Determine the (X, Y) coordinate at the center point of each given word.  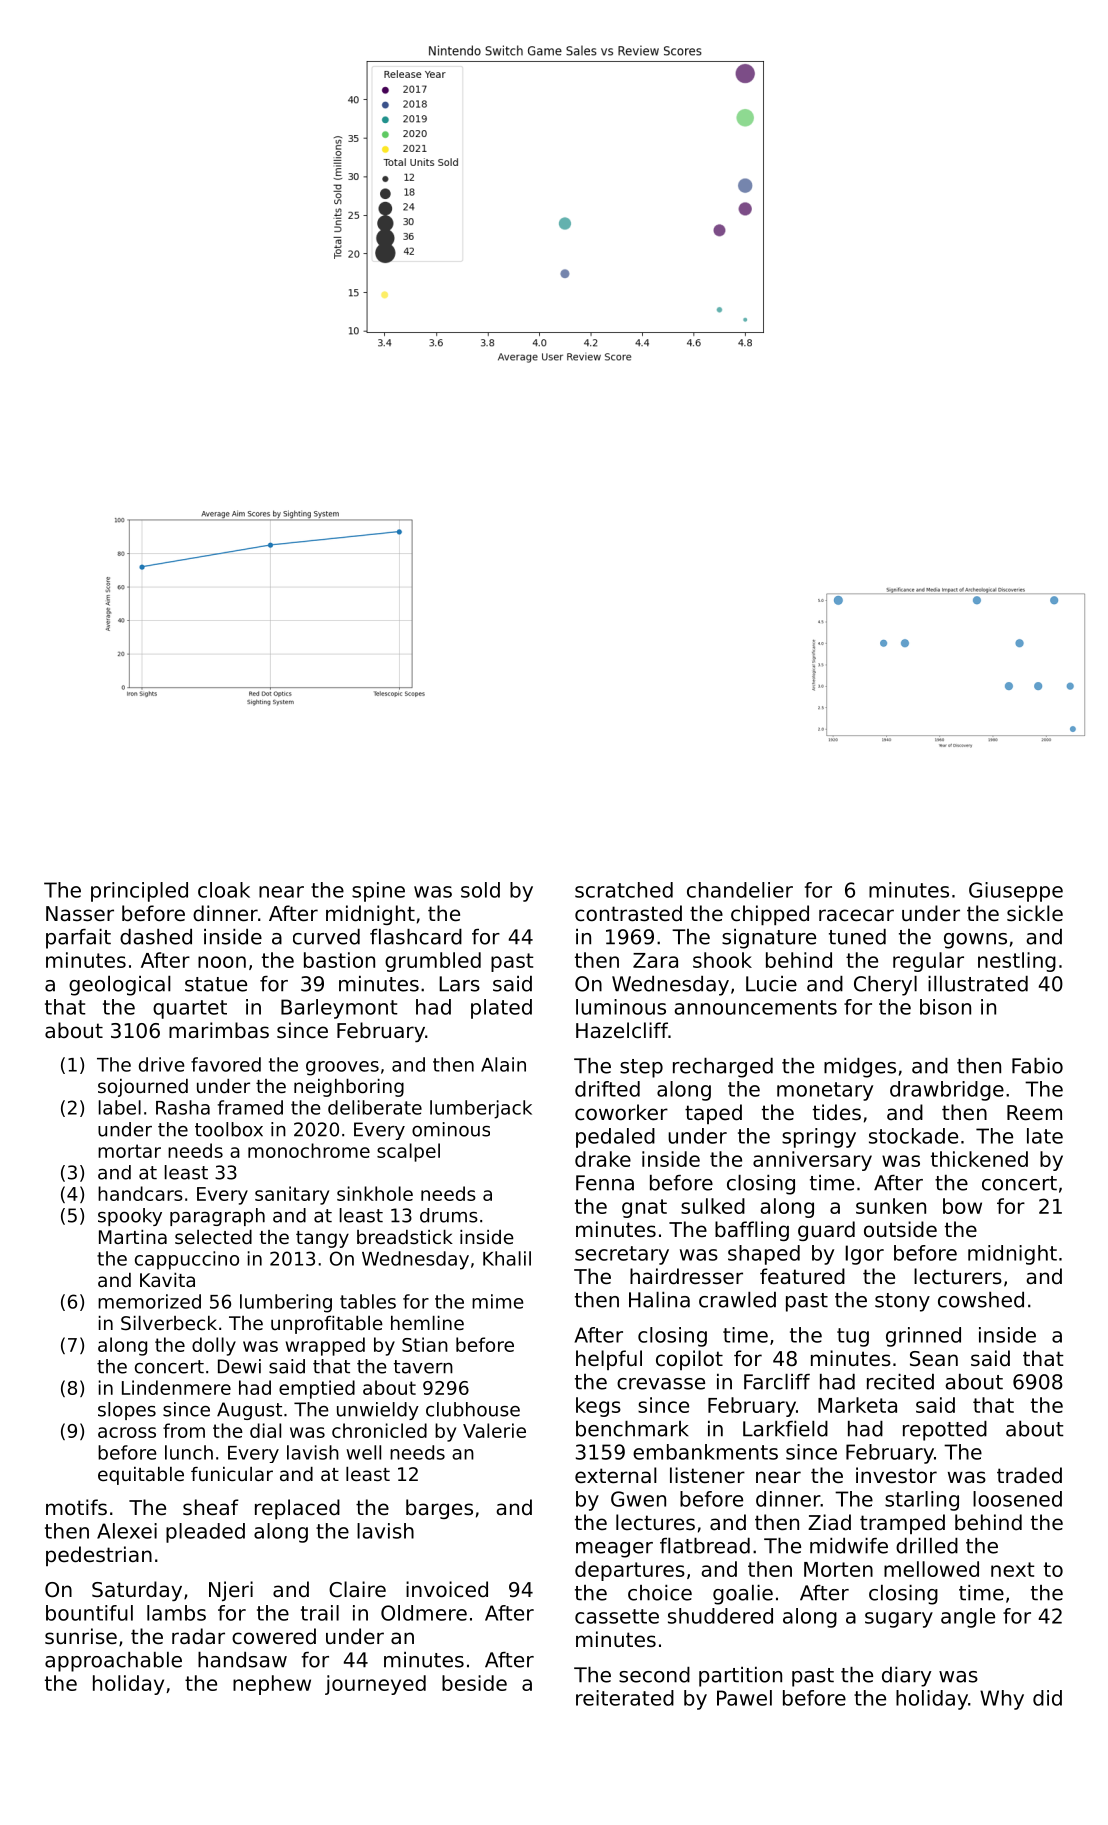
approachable (113, 1662)
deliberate (375, 1107)
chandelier (740, 890)
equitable (141, 1476)
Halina (659, 1300)
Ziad (829, 1522)
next (1013, 1569)
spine (378, 892)
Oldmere (424, 1613)
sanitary (292, 1195)
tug (853, 1337)
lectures (655, 1522)
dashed (156, 937)
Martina (133, 1237)
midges (860, 1068)
